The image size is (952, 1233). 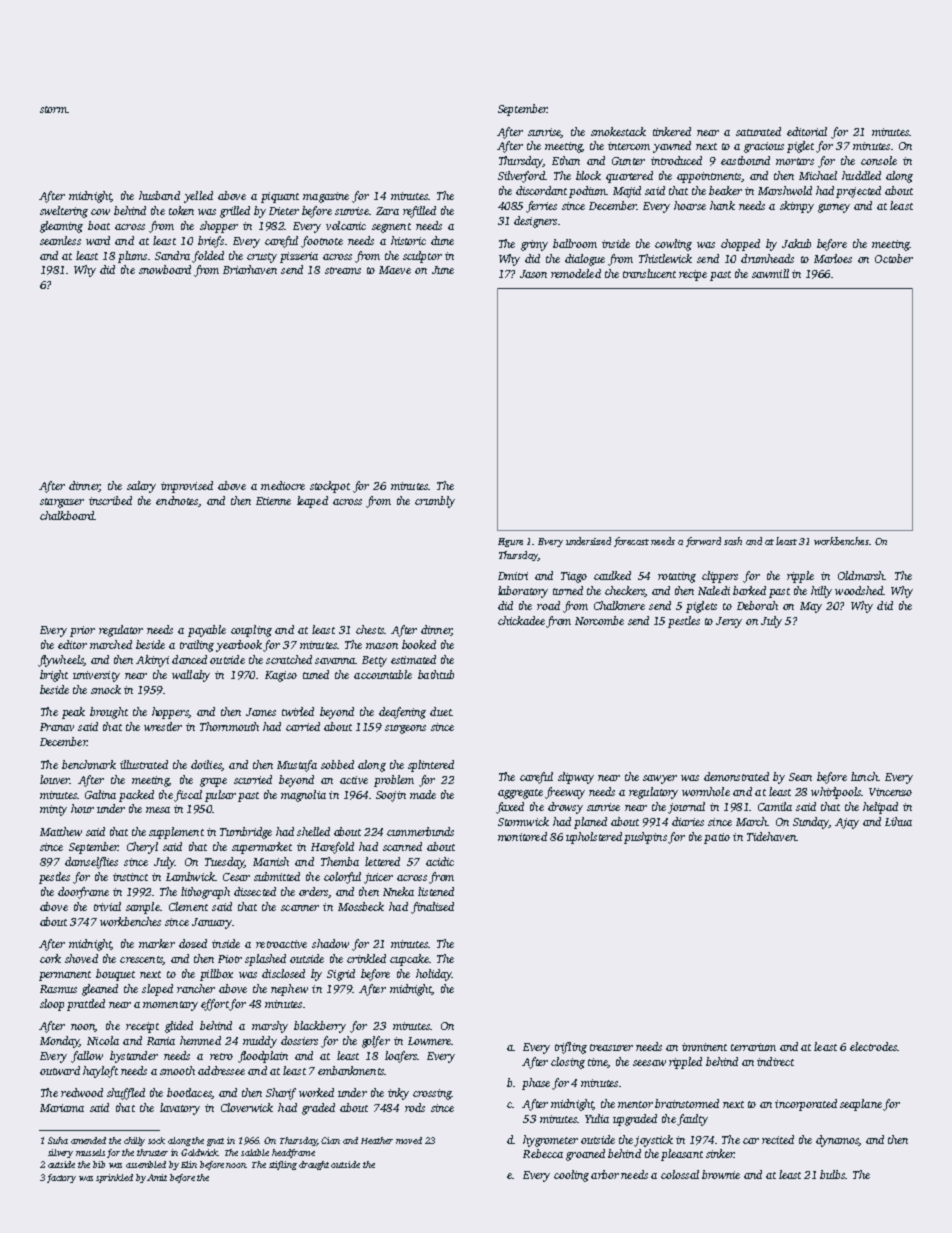 I want to click on Mariama, so click(x=62, y=1108).
